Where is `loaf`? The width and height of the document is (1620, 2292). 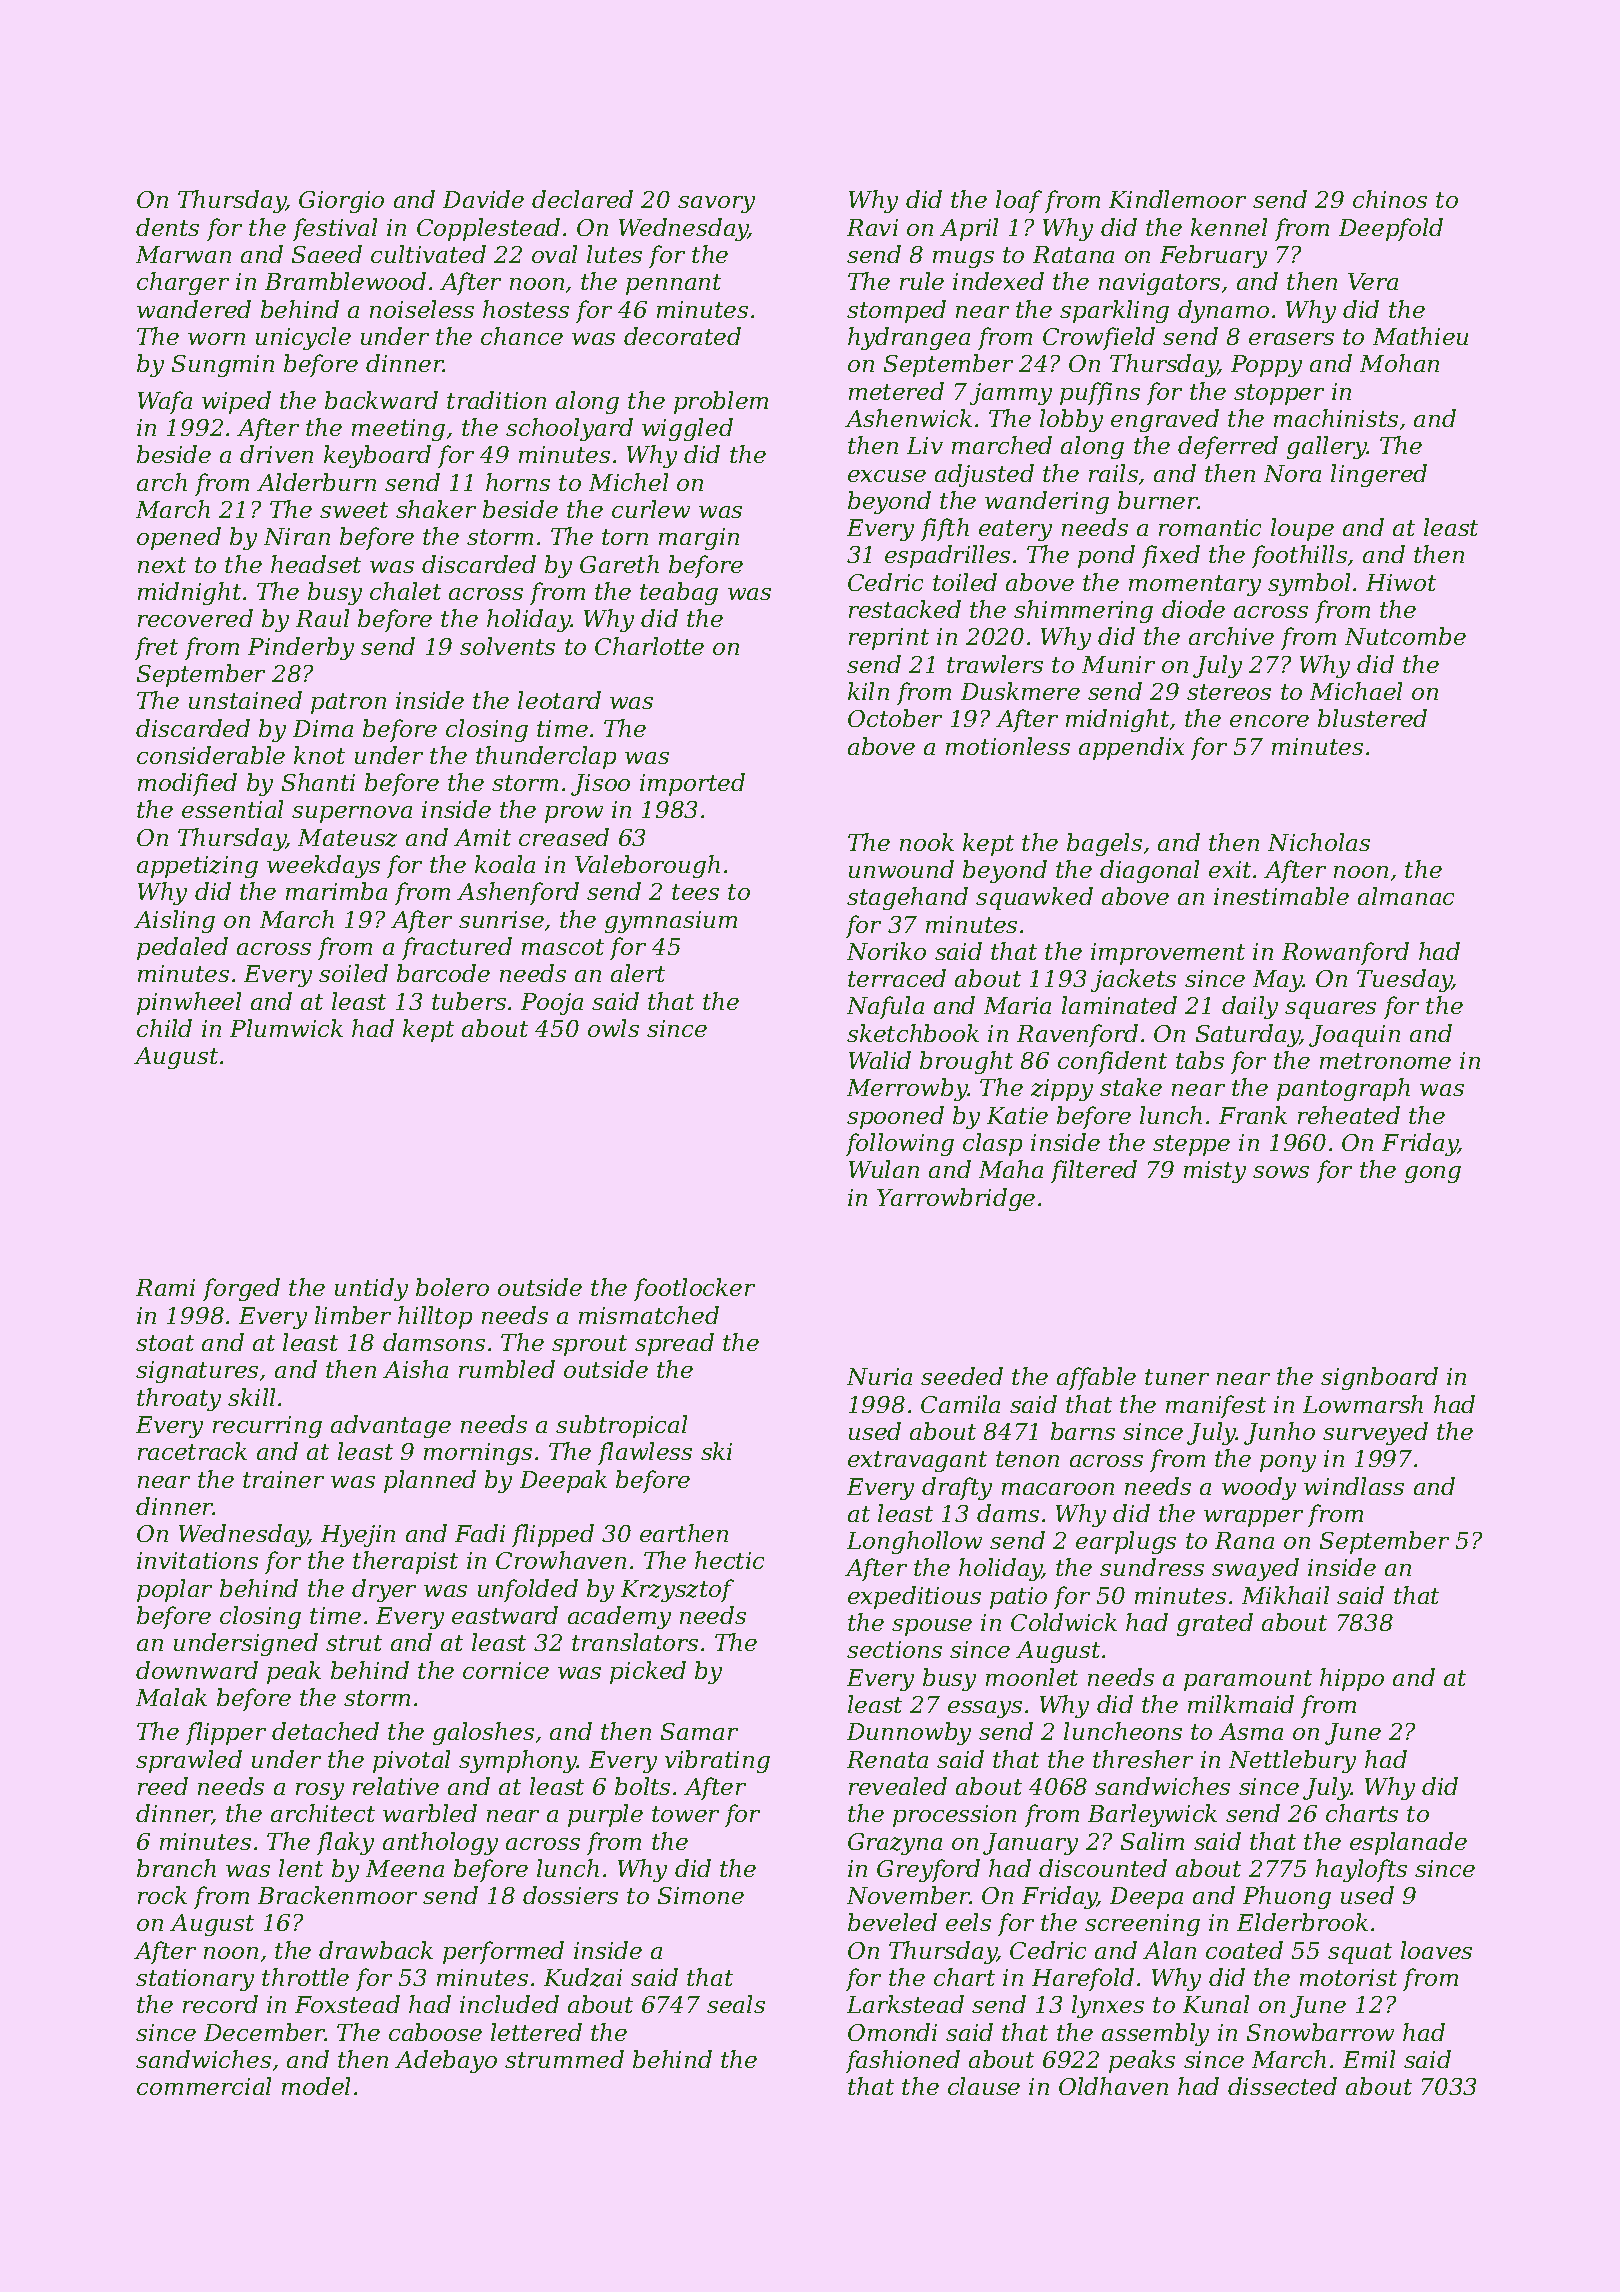 loaf is located at coordinates (1019, 201).
